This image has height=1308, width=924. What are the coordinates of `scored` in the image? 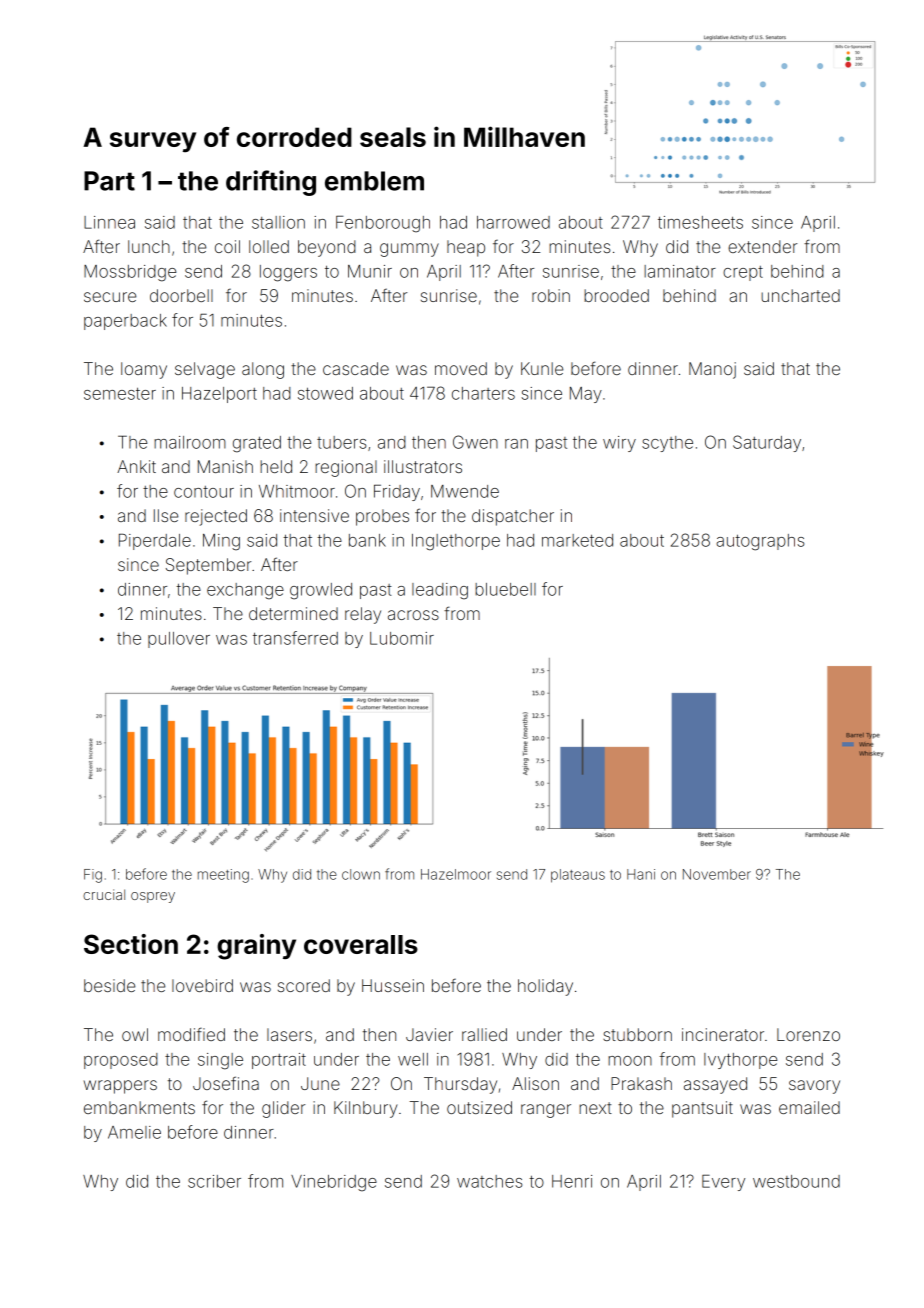 It's located at (304, 985).
